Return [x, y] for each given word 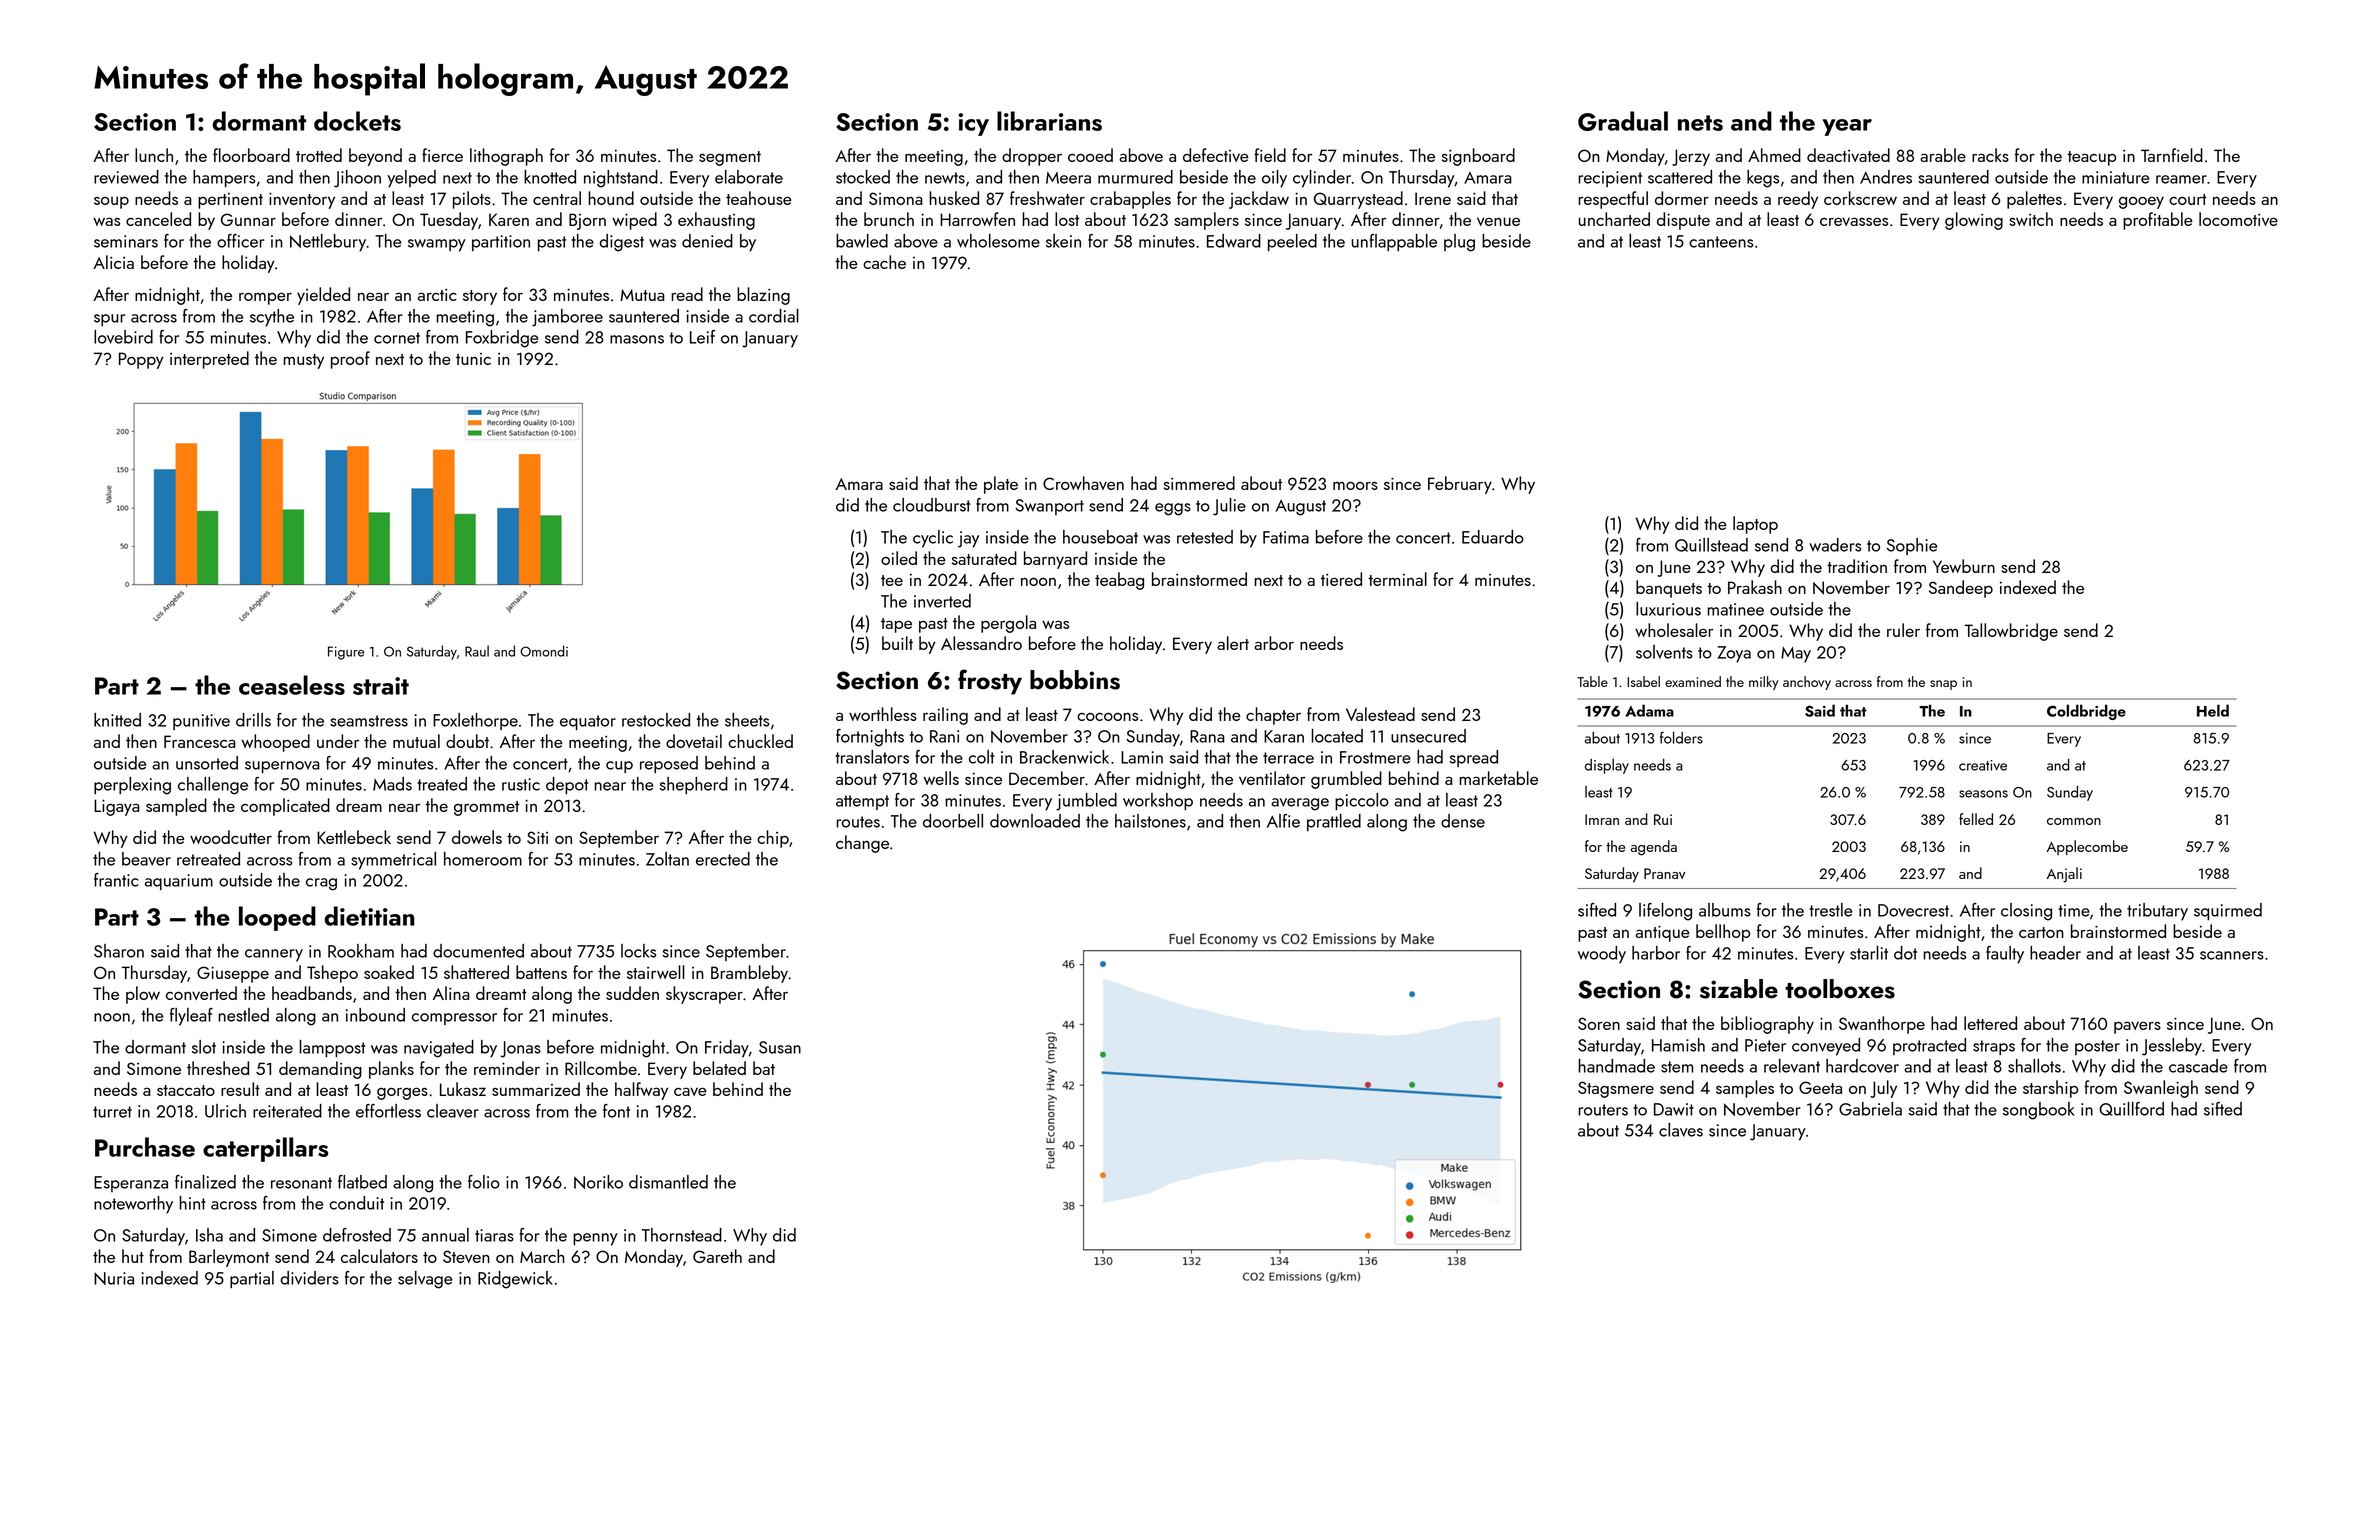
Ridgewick [515, 1280]
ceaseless [292, 685]
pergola [1008, 624]
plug [1459, 243]
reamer [2181, 179]
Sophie [1912, 546]
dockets [357, 121]
